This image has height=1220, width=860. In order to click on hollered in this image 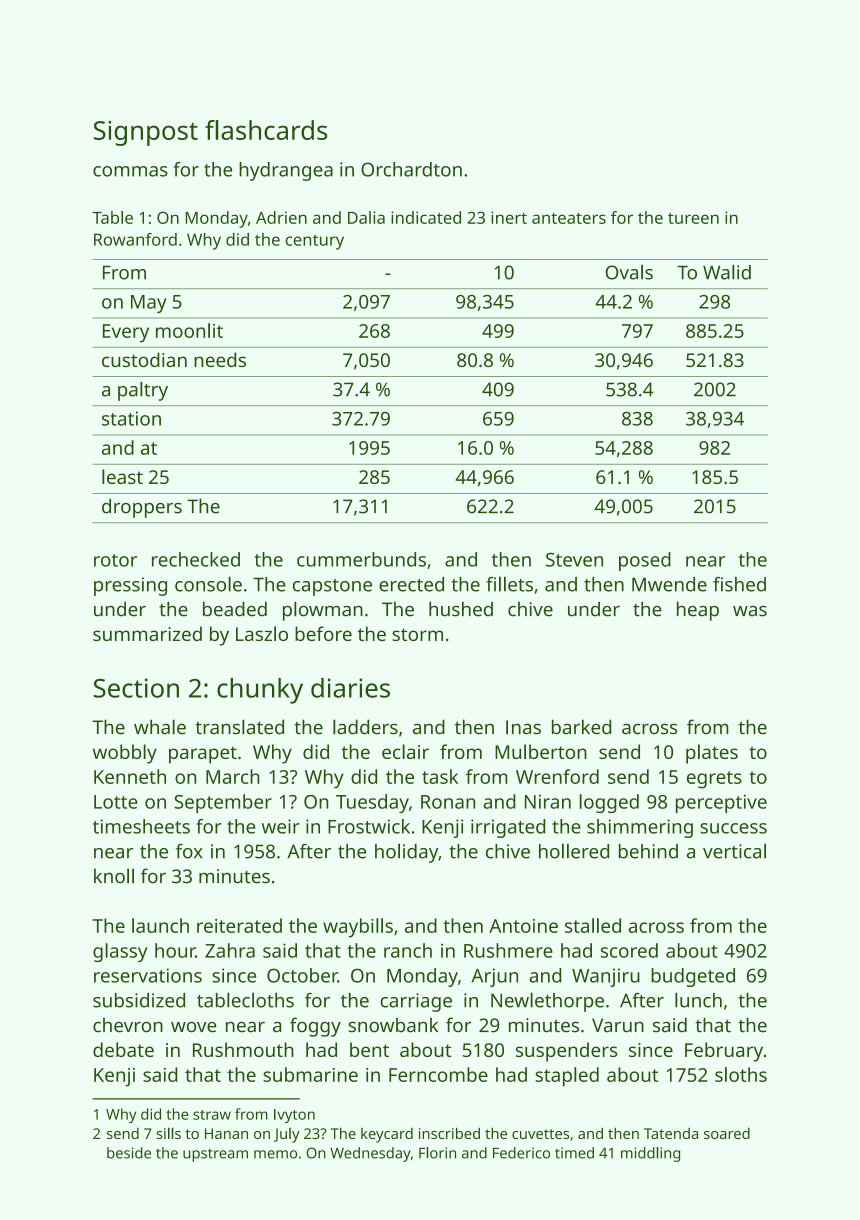, I will do `click(574, 851)`.
